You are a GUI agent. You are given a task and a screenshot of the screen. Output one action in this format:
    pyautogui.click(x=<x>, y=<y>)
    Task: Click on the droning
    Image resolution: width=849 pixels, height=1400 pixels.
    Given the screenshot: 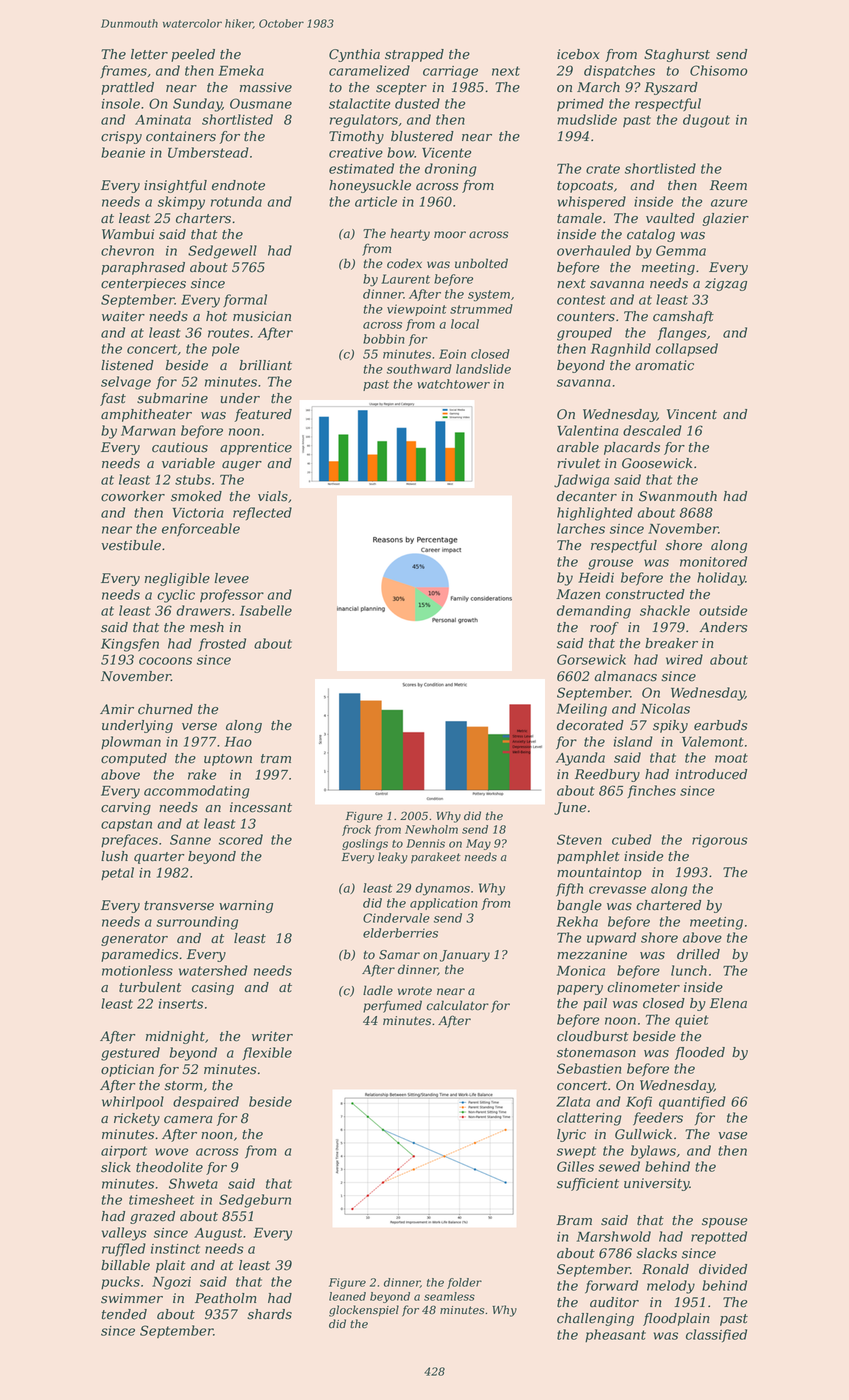 What is the action you would take?
    pyautogui.click(x=451, y=170)
